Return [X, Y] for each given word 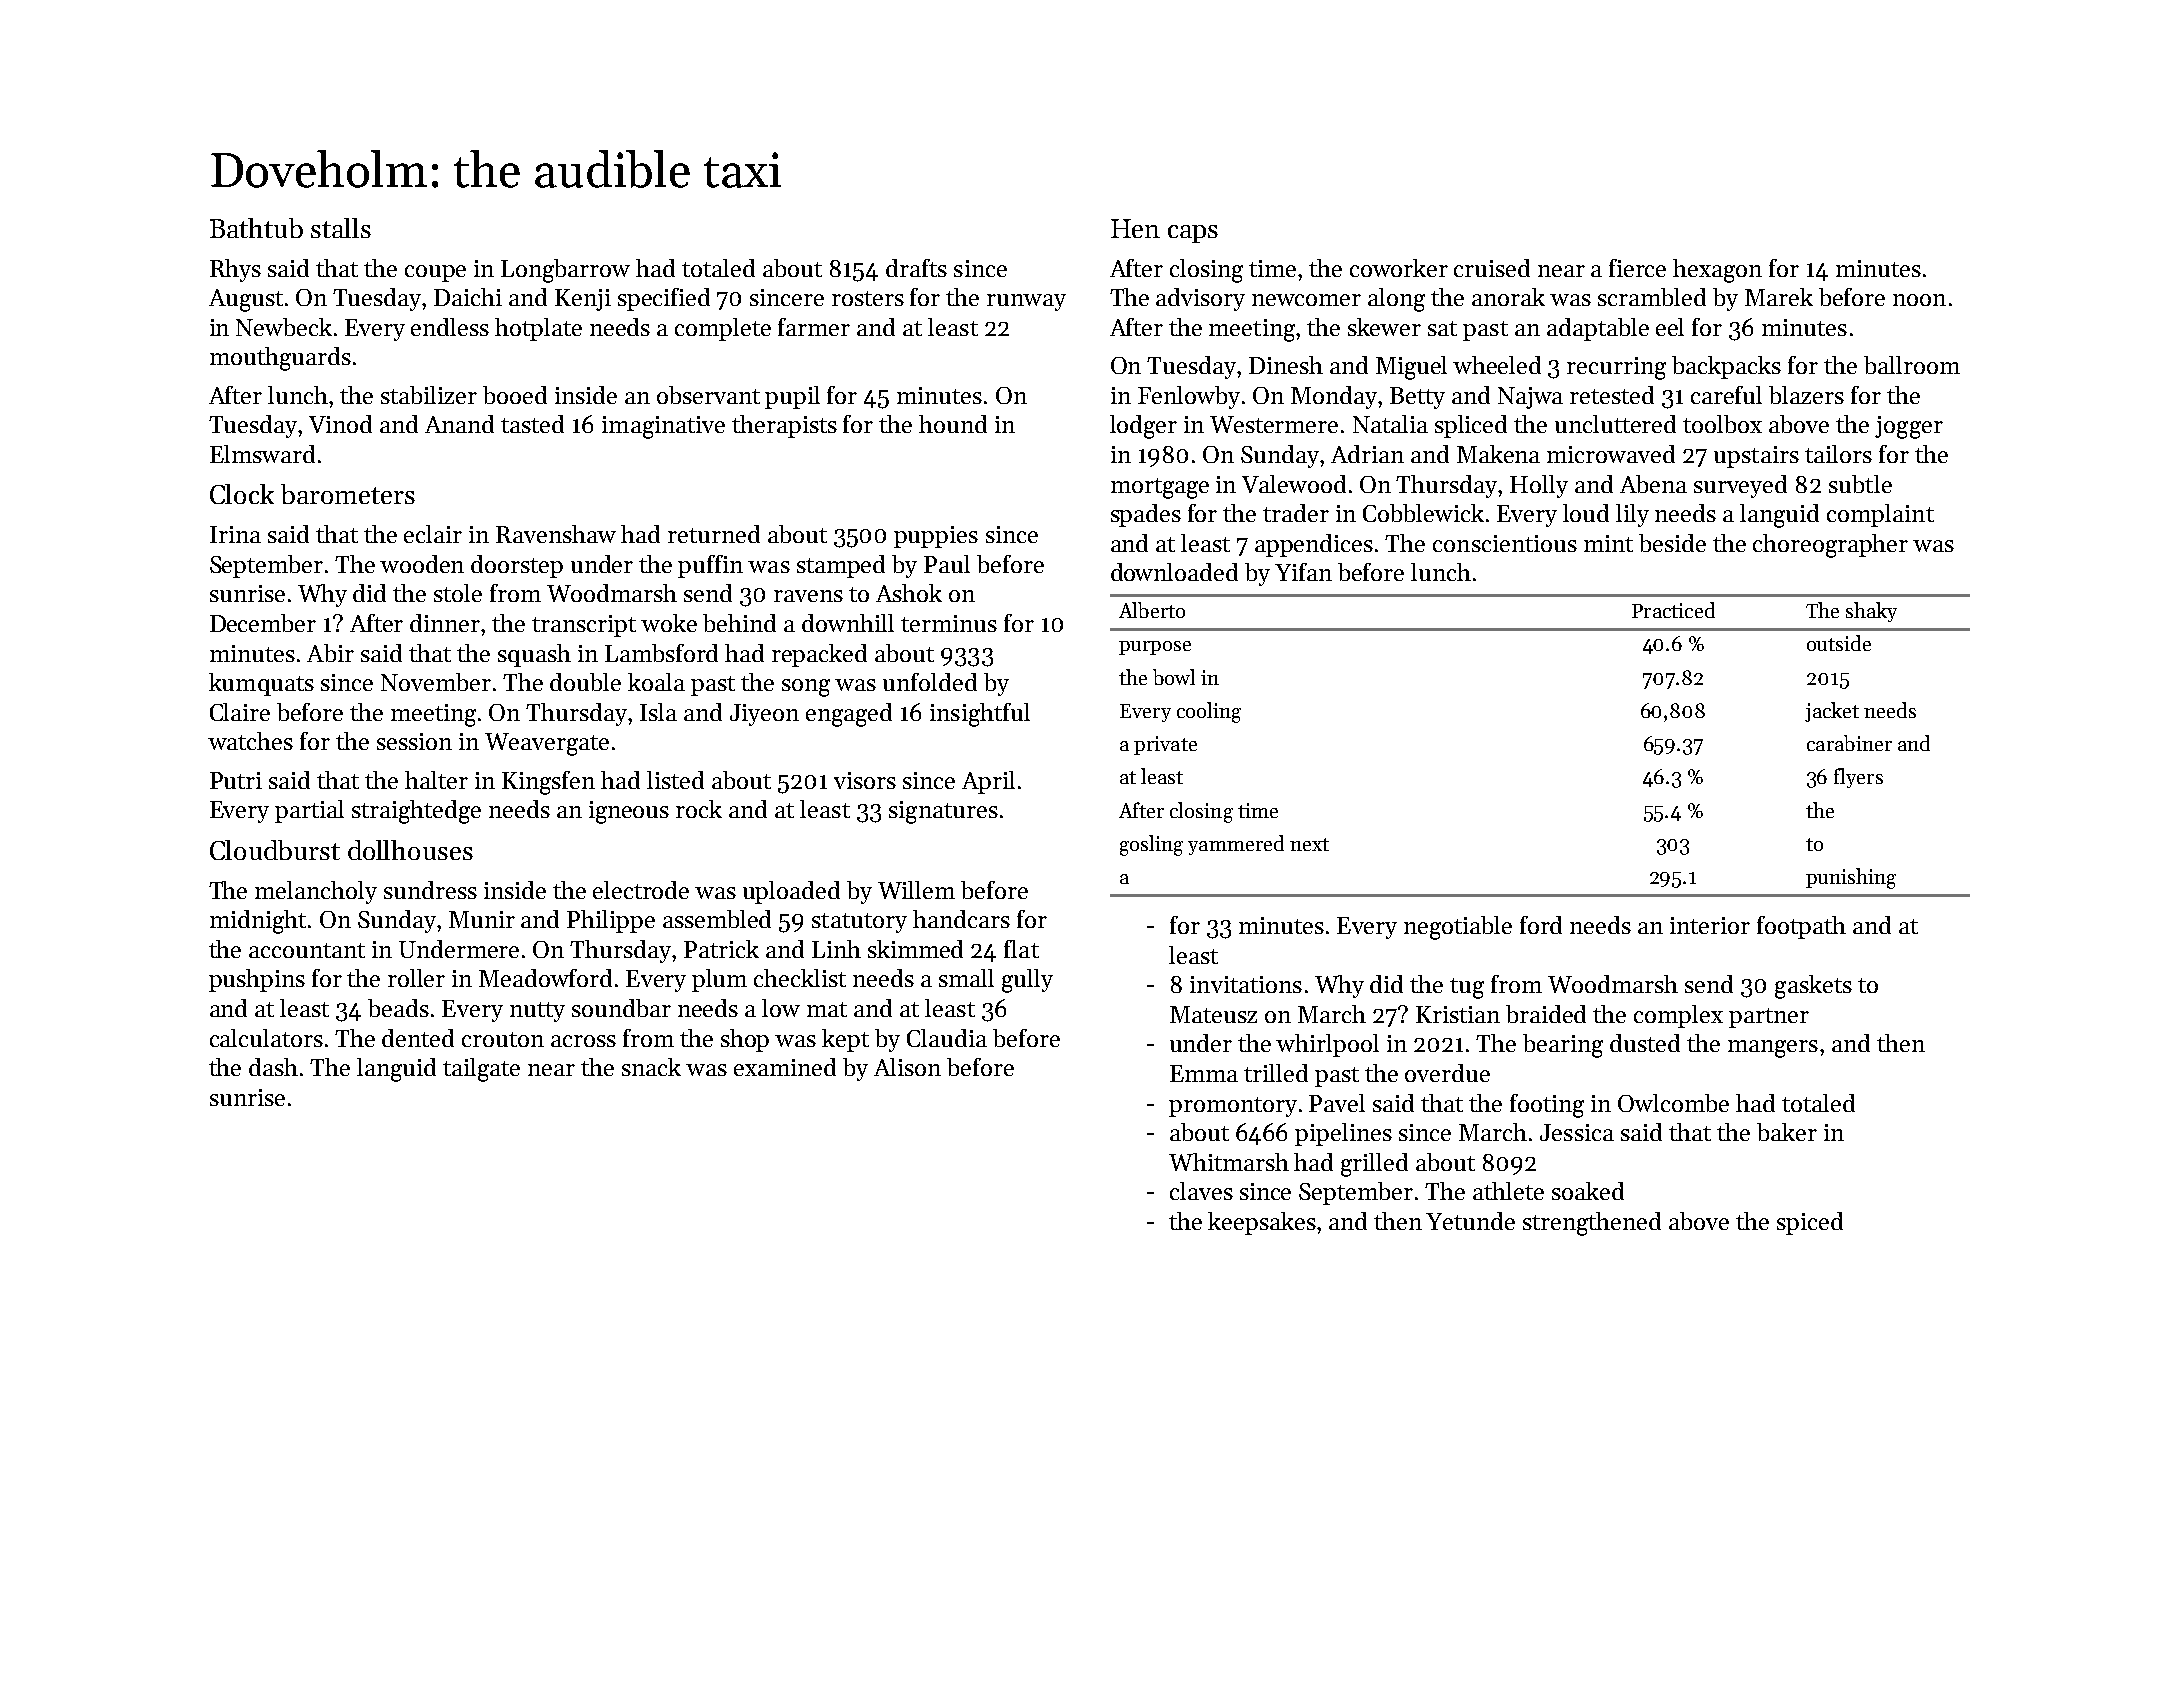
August [246, 300]
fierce [1637, 268]
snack [651, 1067]
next [1309, 844]
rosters [868, 298]
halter [436, 780]
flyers [1858, 778]
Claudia [947, 1038]
